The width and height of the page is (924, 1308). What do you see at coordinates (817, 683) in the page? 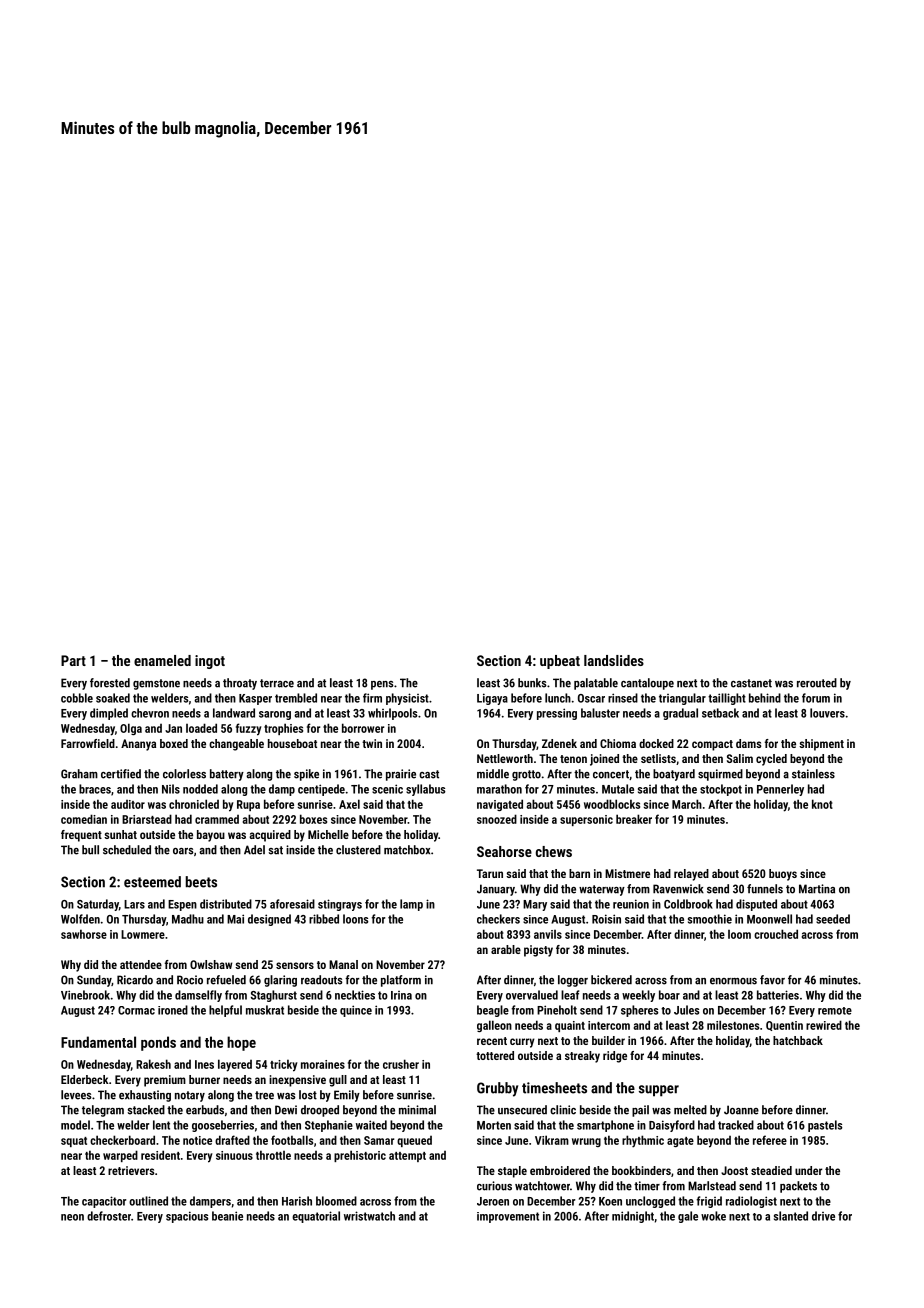
I see `rerouted` at bounding box center [817, 683].
